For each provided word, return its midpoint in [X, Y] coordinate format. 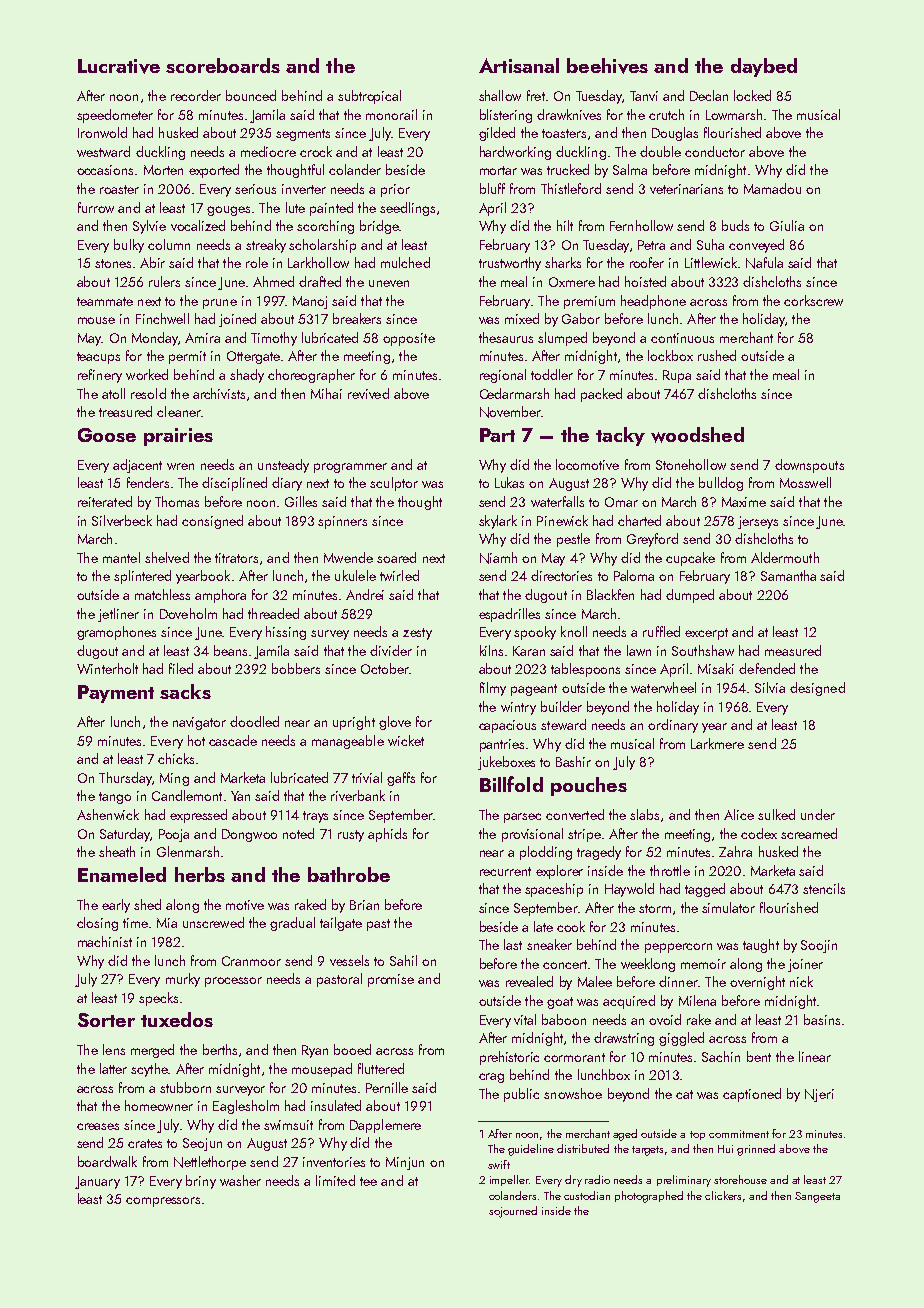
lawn [639, 650]
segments [303, 135]
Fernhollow [641, 225]
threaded [273, 613]
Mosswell [805, 482]
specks [158, 999]
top [697, 1135]
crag [491, 1078]
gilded [497, 134]
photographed [649, 1197]
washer [240, 1180]
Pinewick [562, 520]
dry [573, 1181]
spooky [535, 633]
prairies [178, 437]
